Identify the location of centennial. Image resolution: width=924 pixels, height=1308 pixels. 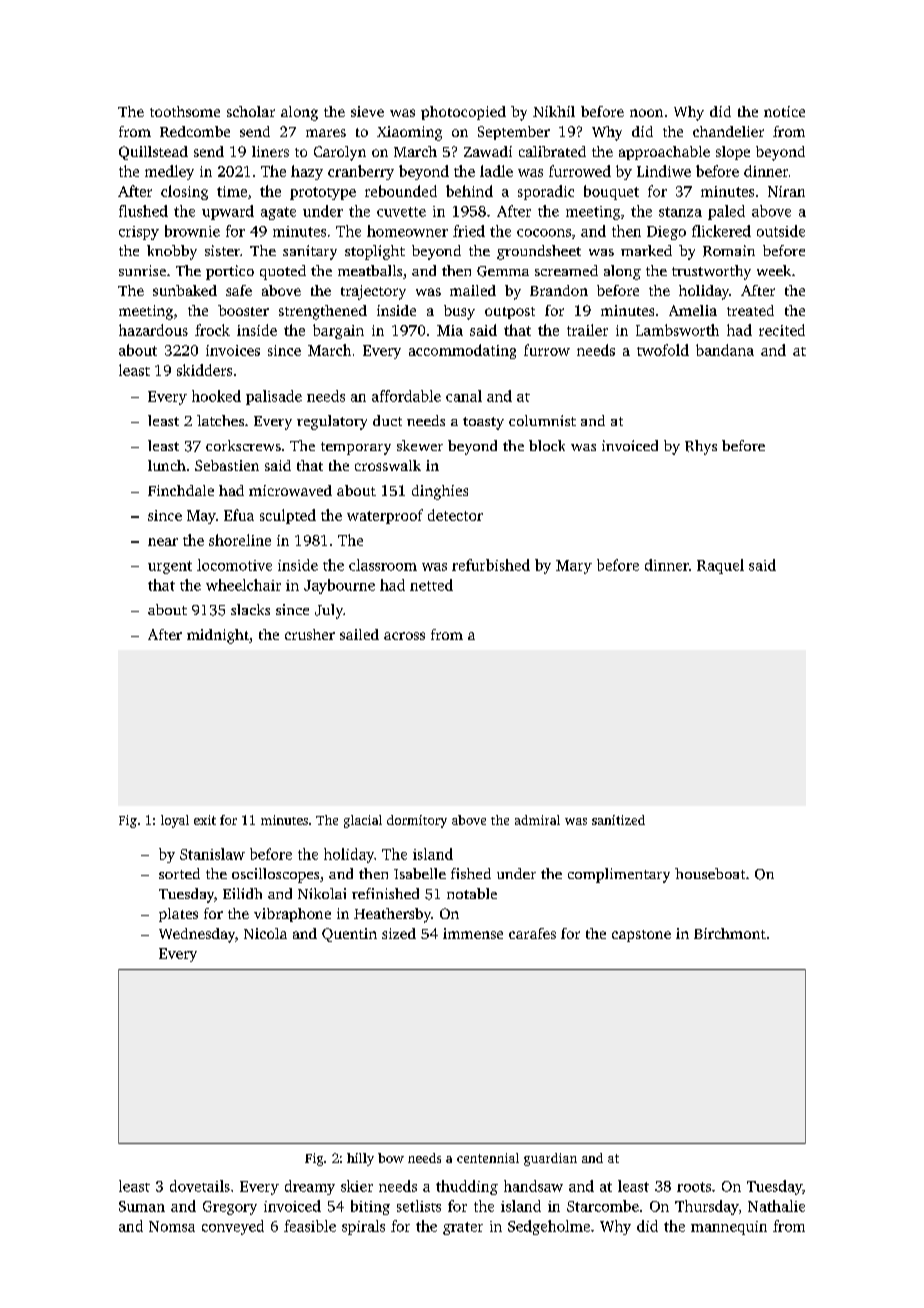
(488, 1158).
